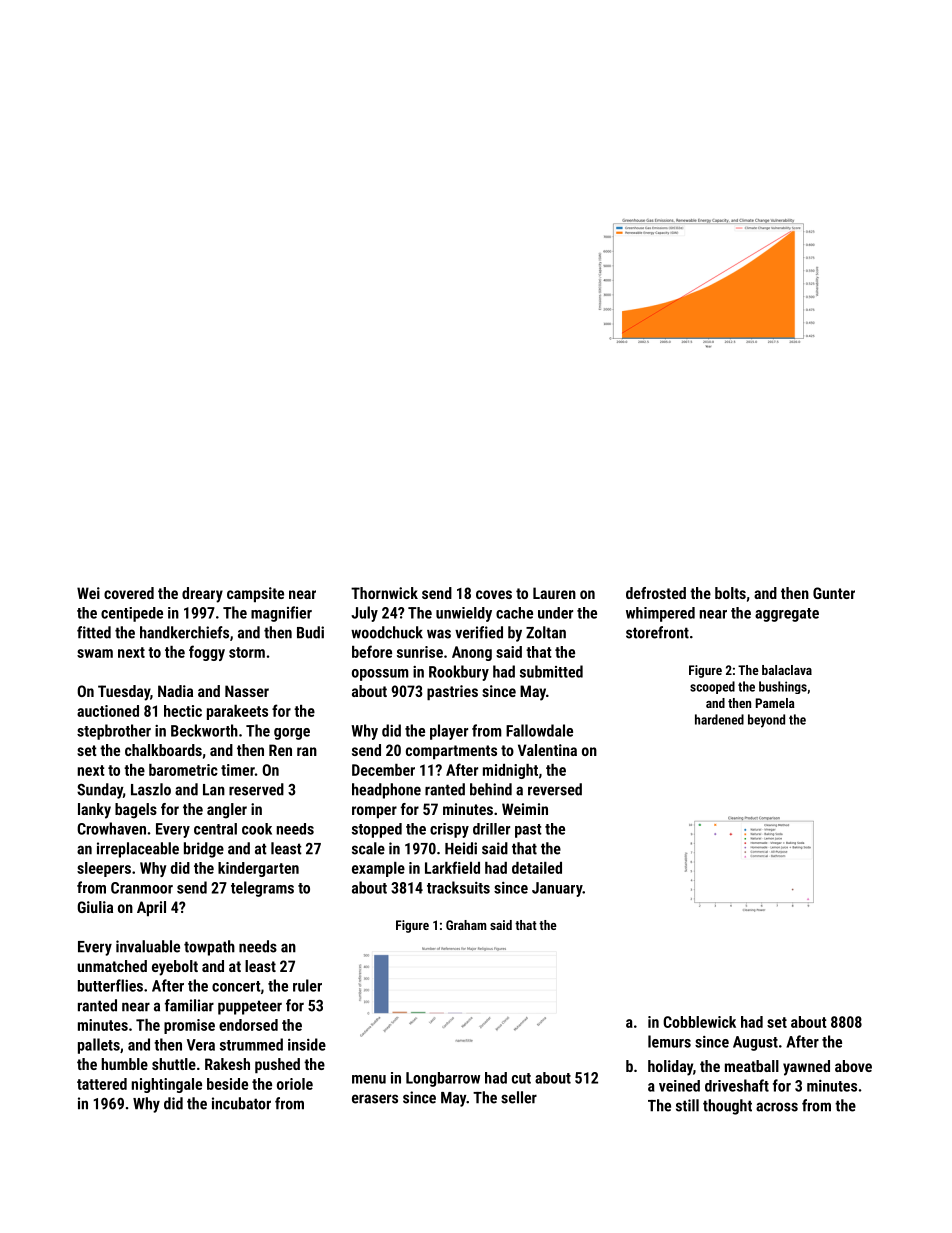 This document has width=952, height=1233. I want to click on dreary, so click(202, 595).
